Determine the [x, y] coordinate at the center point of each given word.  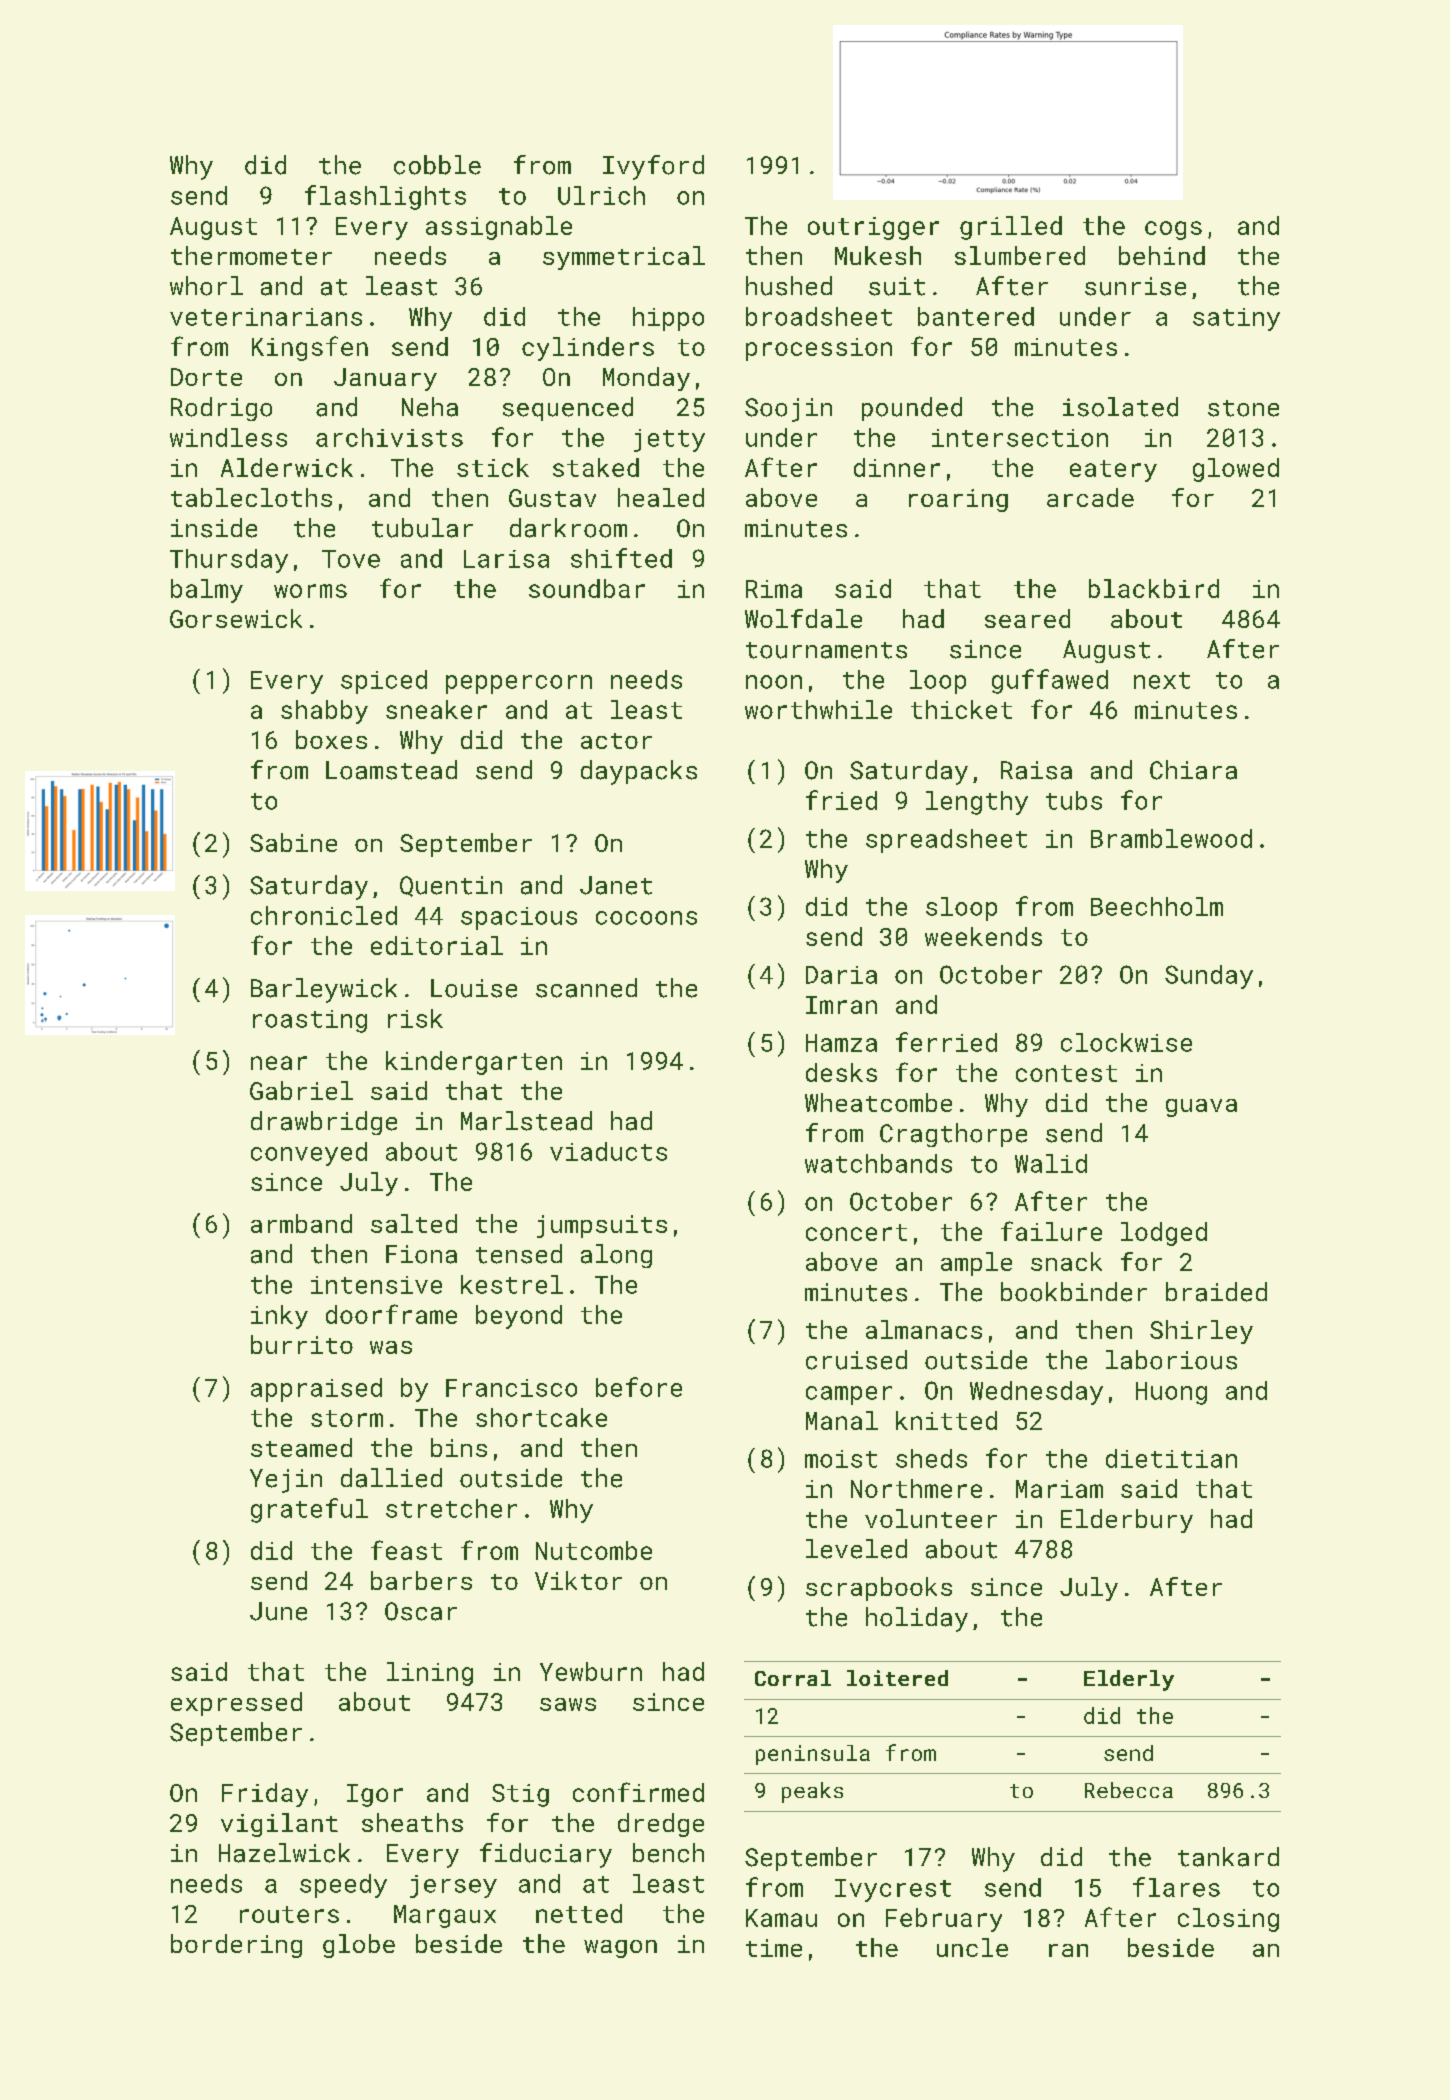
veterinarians [266, 317]
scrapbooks [879, 1589]
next [1162, 680]
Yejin [286, 1481]
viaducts [608, 1151]
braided [1216, 1292]
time [774, 1948]
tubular [422, 528]
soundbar [587, 588]
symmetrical [624, 258]
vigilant [279, 1825]
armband [301, 1223]
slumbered [1020, 255]
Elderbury [1127, 1521]
